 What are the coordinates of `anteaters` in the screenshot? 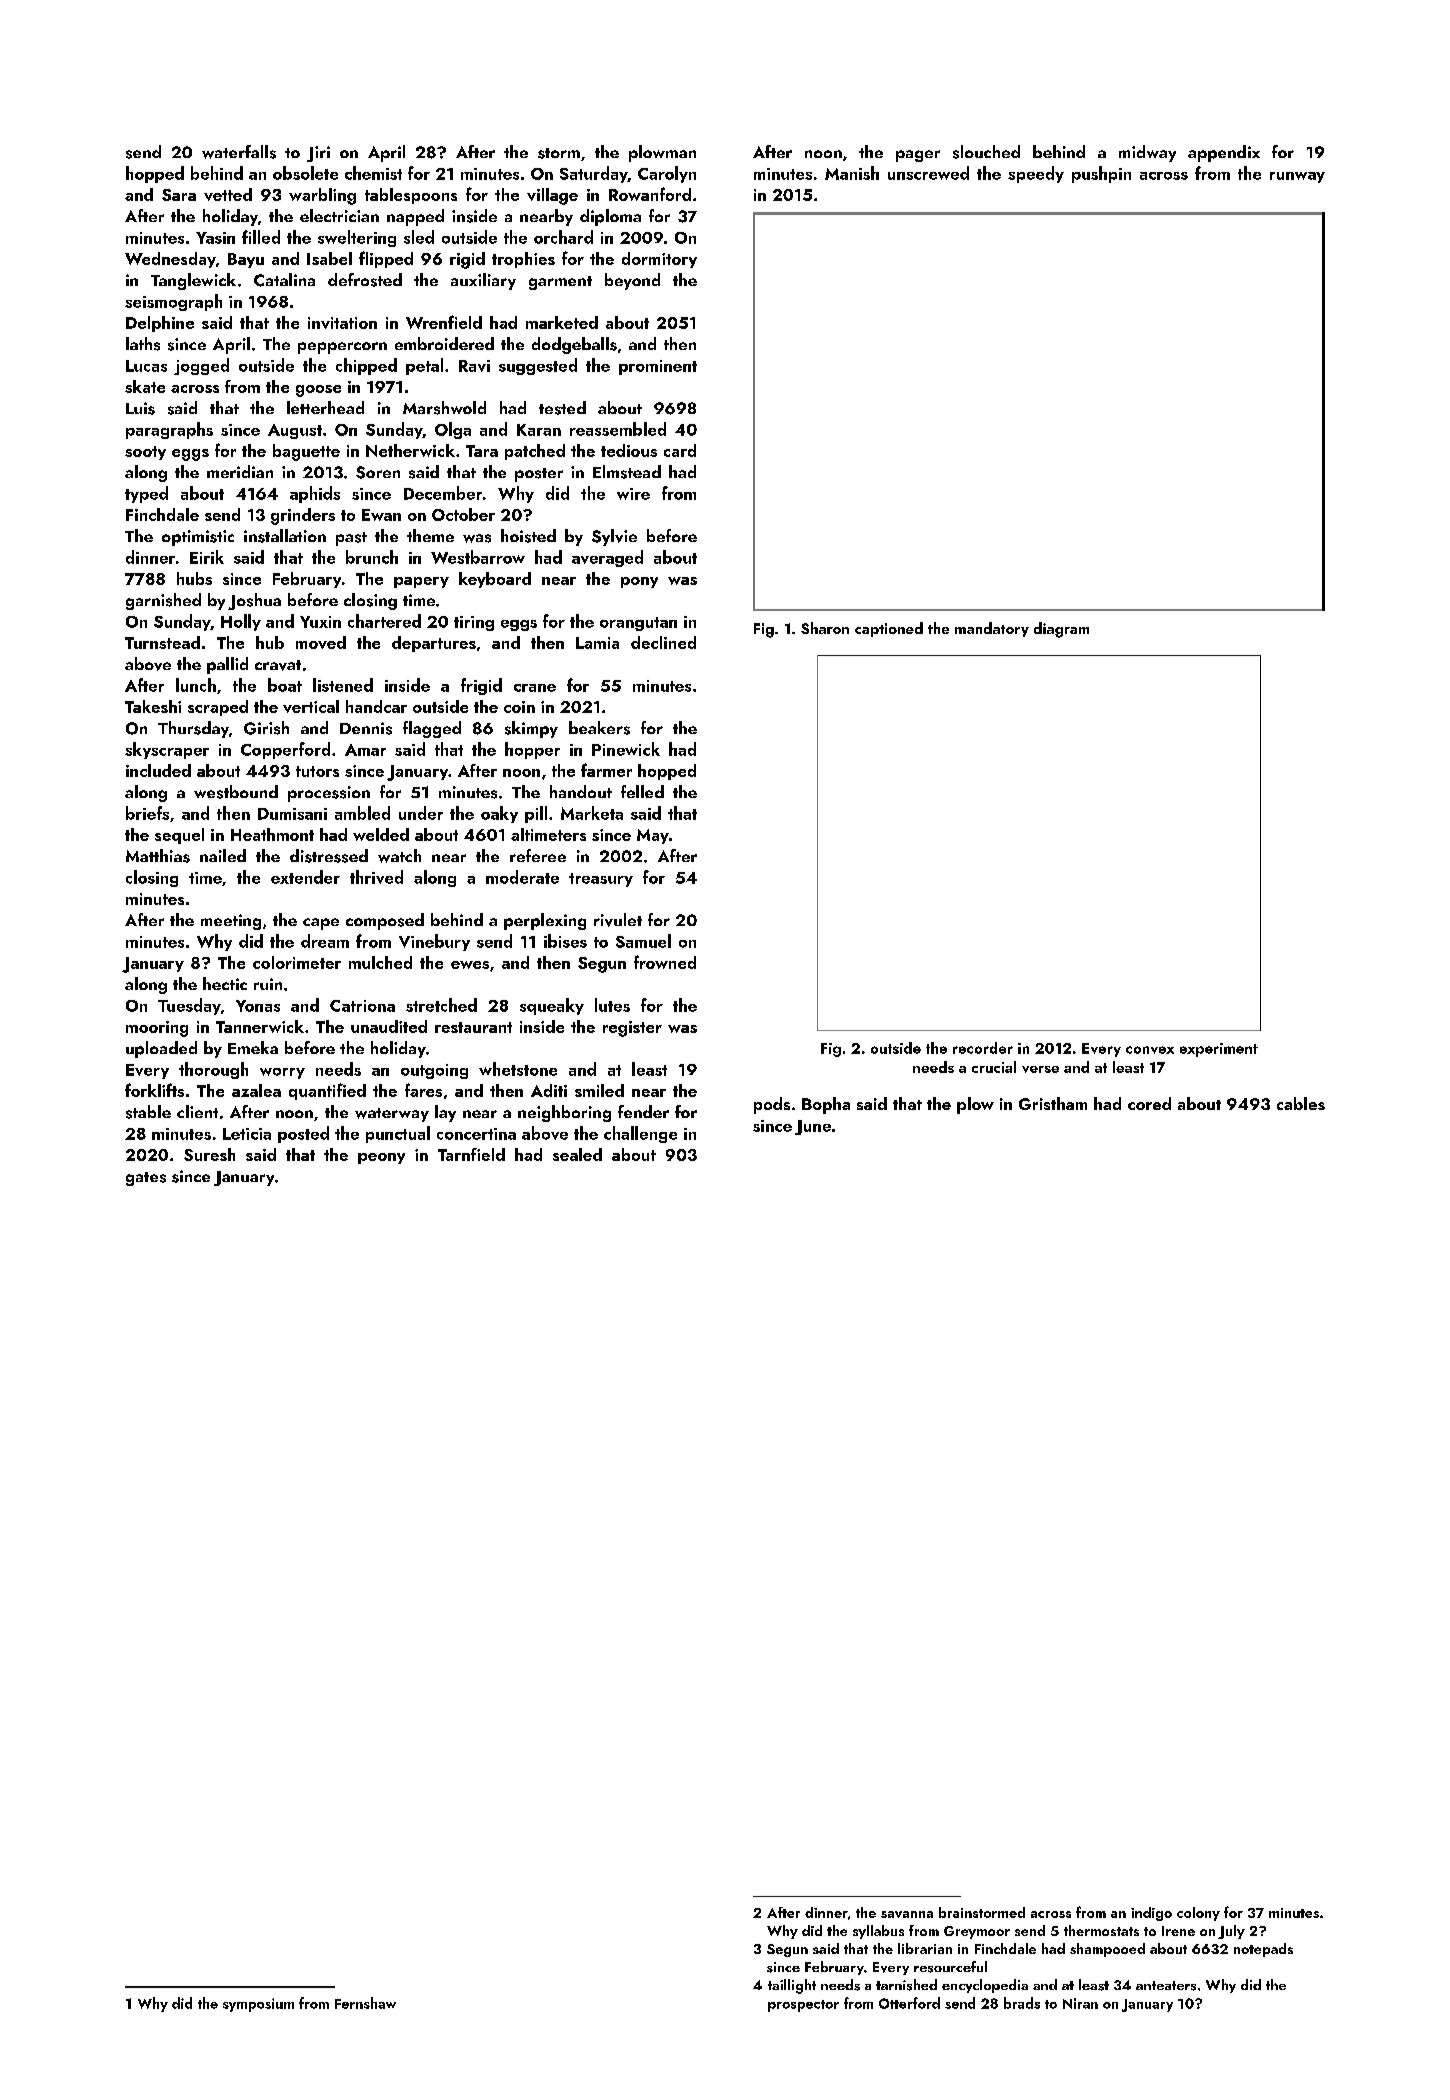 It's located at (1166, 1986).
